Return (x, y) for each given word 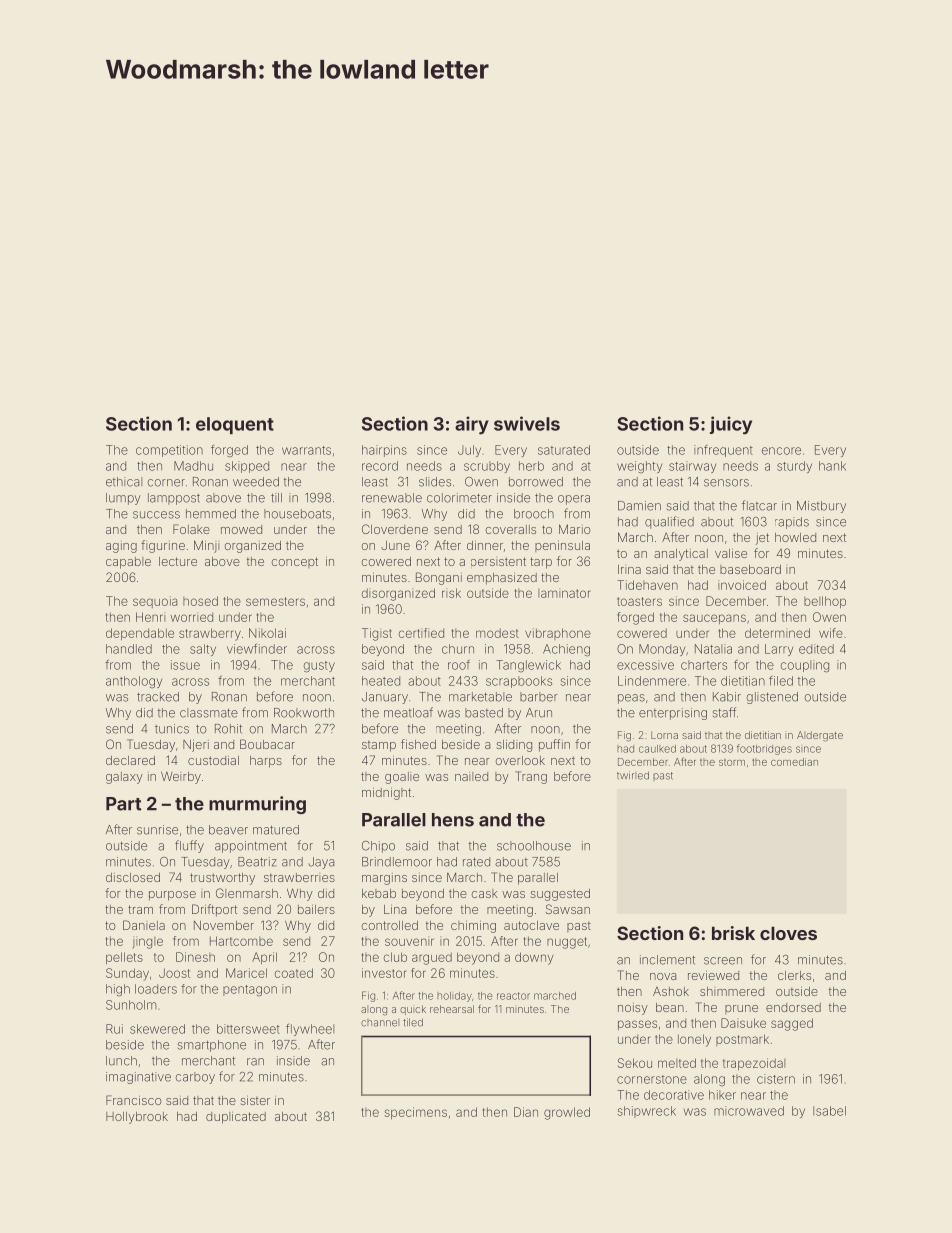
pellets (124, 958)
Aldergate (820, 736)
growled (567, 1113)
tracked (158, 697)
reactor (513, 996)
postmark (742, 1040)
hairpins (384, 451)
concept (295, 562)
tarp (541, 563)
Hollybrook (137, 1118)
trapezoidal (754, 1064)
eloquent (235, 425)
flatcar (759, 505)
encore (781, 451)
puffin (554, 745)
